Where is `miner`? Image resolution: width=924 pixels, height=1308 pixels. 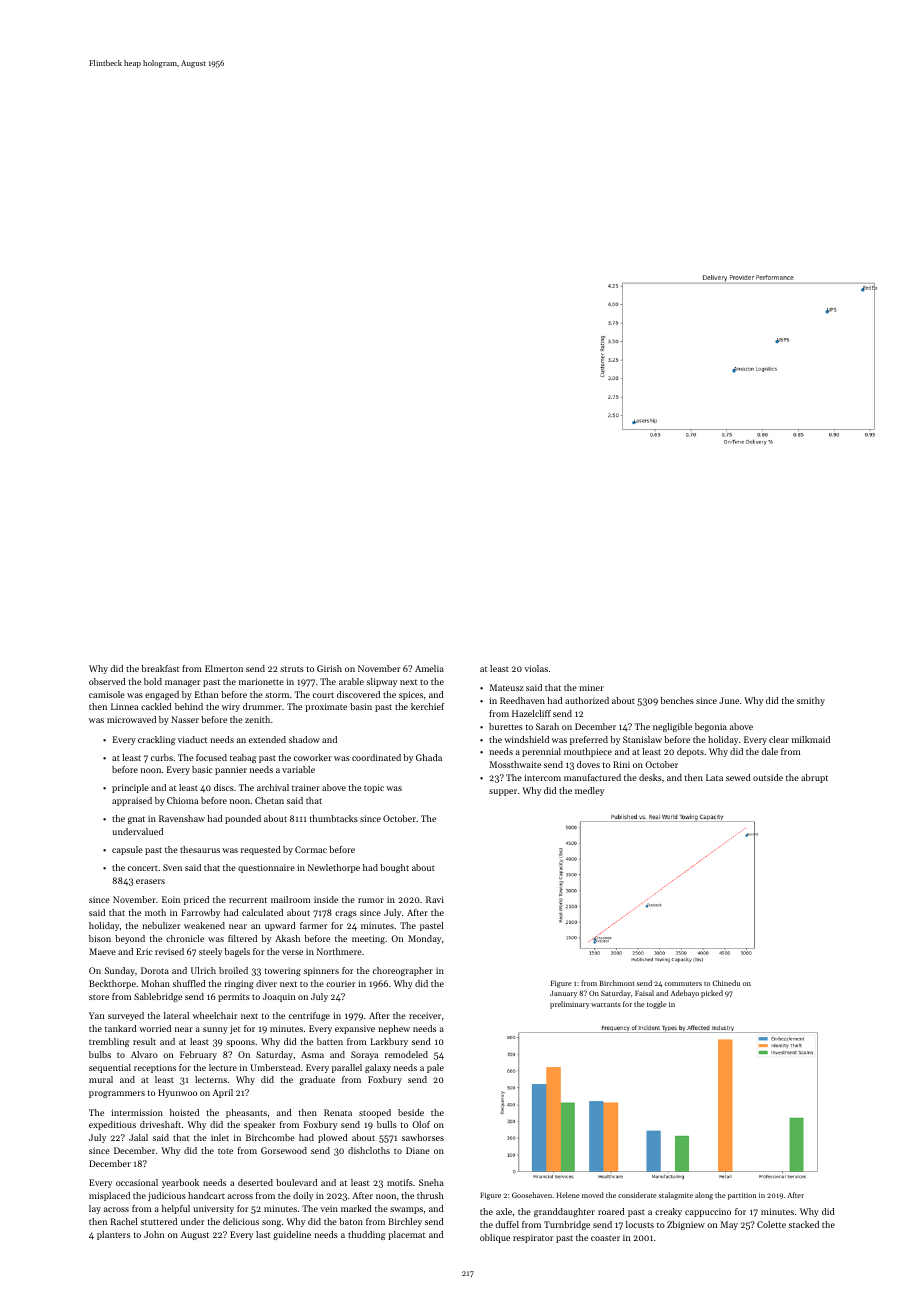 miner is located at coordinates (591, 687).
